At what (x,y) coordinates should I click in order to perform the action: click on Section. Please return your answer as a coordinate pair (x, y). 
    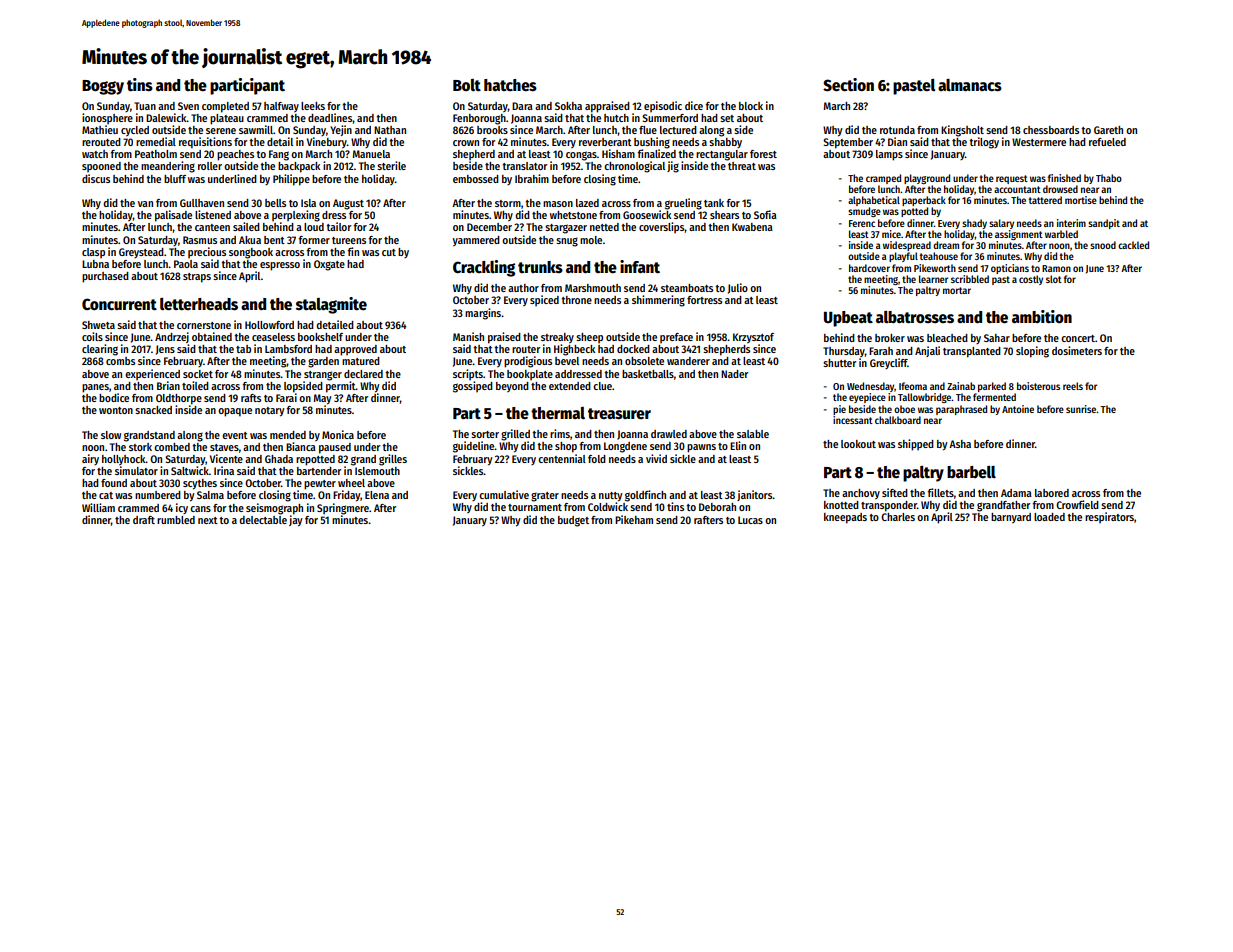
    Looking at the image, I should click on (848, 85).
